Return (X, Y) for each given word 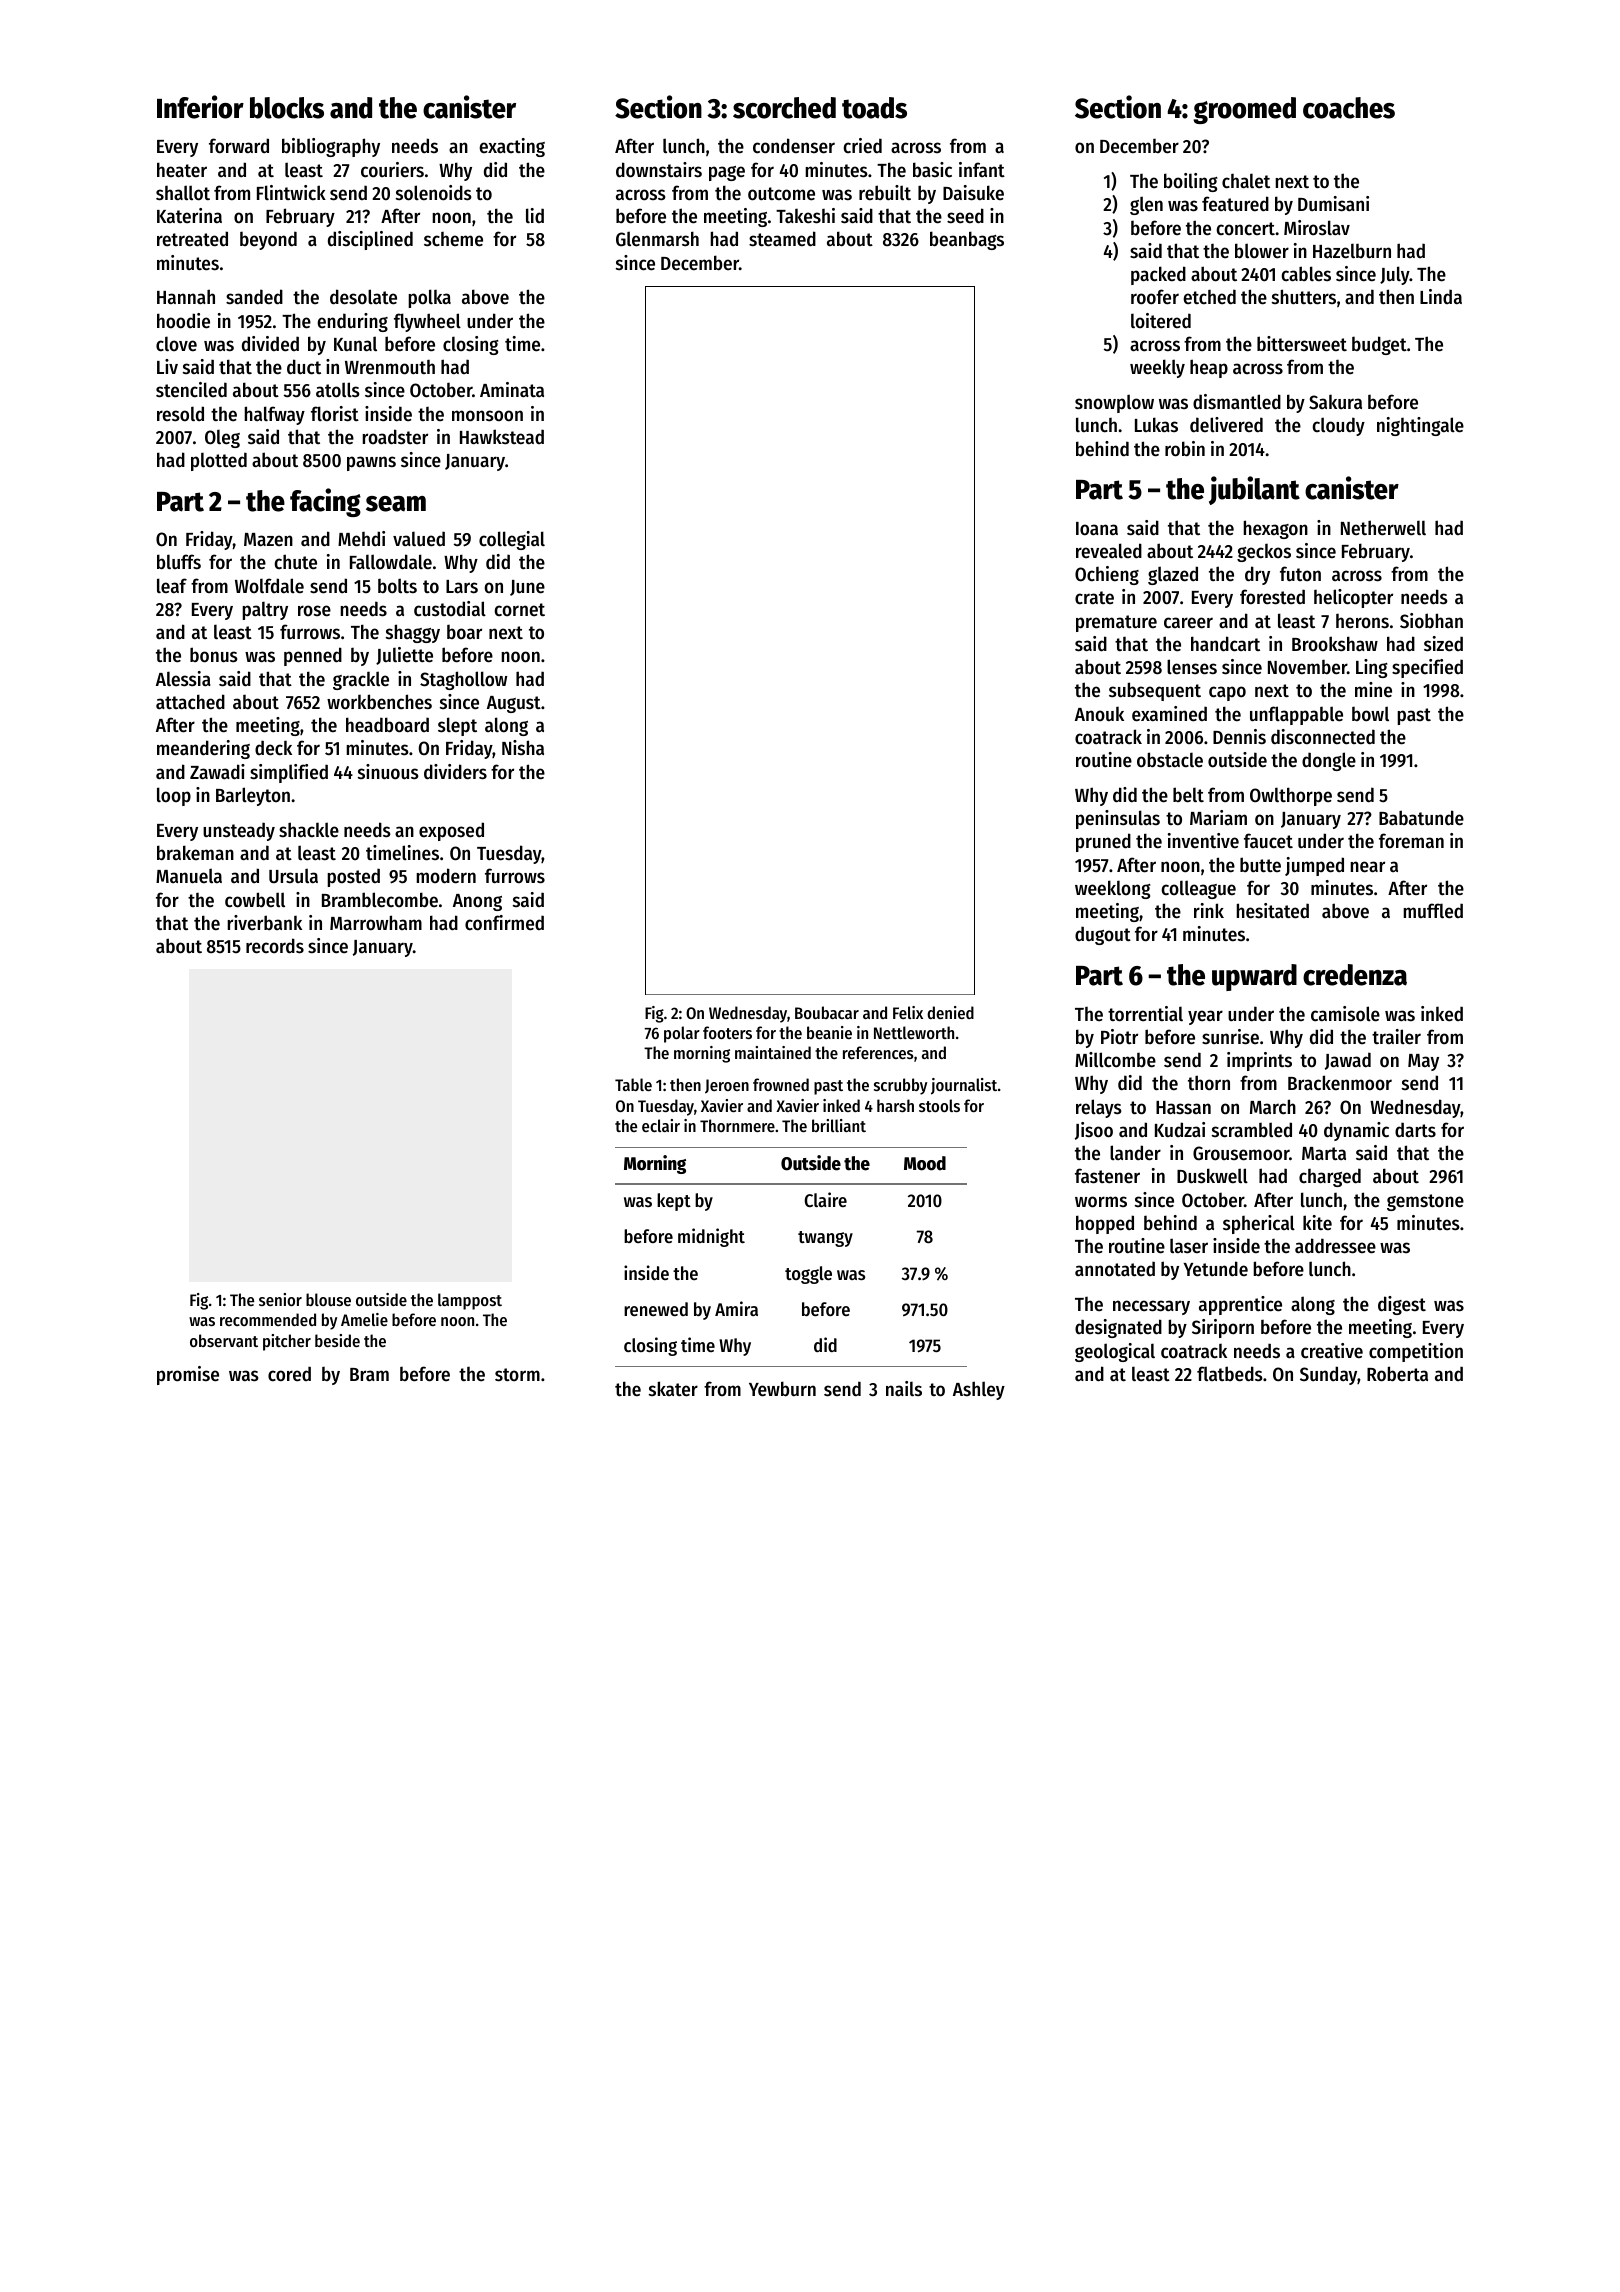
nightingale (1420, 426)
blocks (287, 108)
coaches (1349, 108)
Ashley (979, 1390)
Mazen (268, 539)
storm (517, 1375)
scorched (784, 108)
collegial (512, 540)
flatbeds (1230, 1374)
